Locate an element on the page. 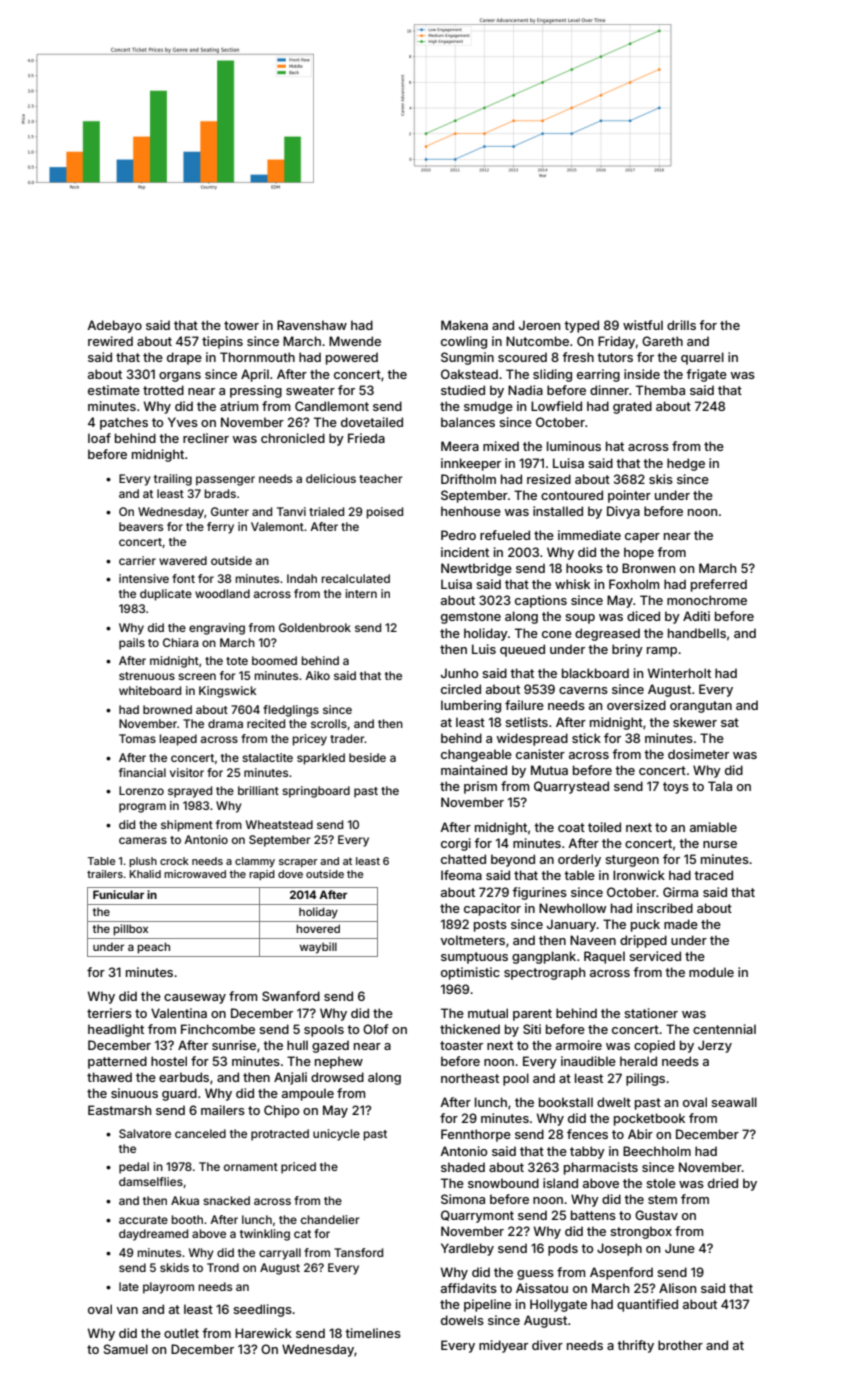  carrier is located at coordinates (137, 560).
